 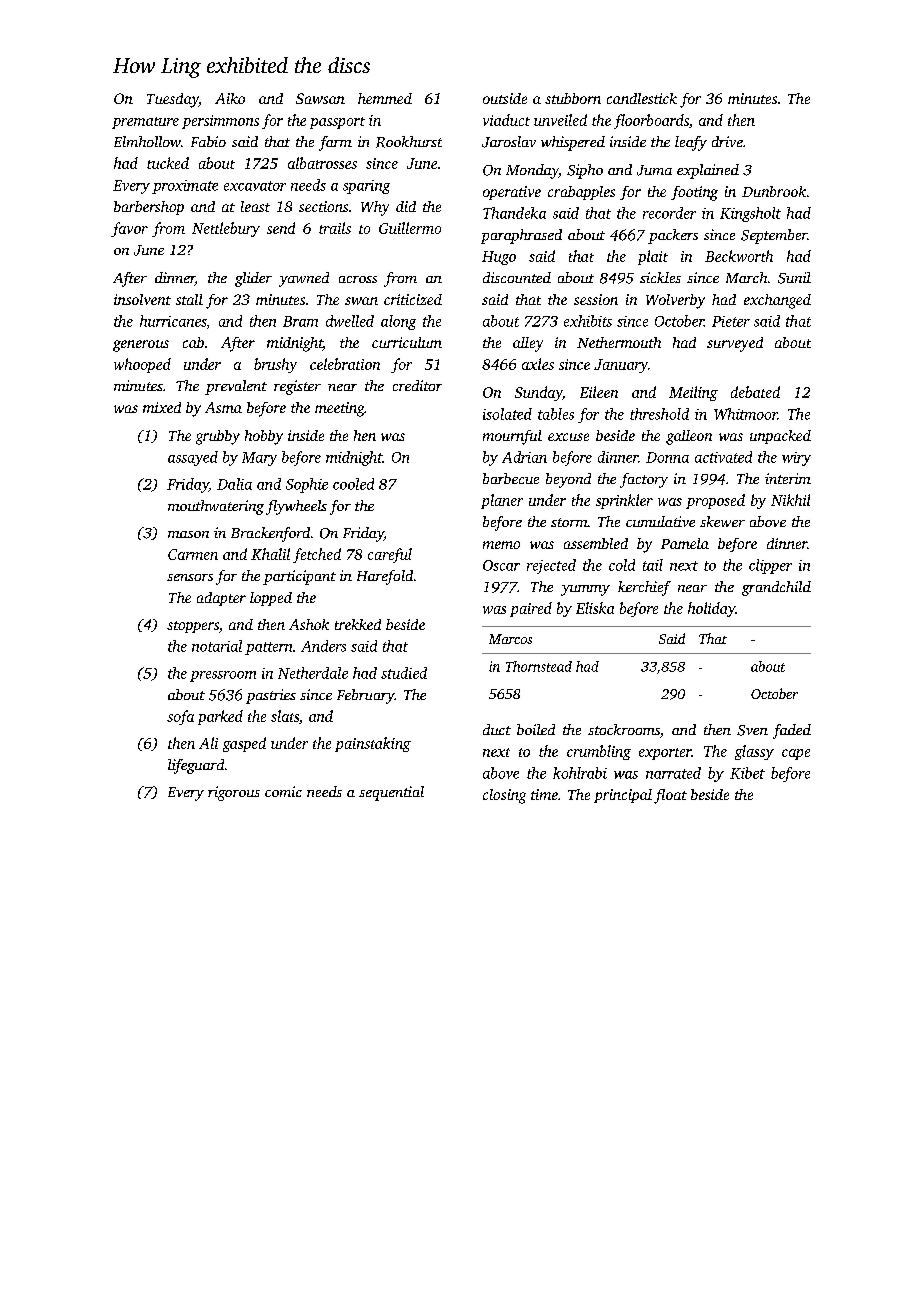 I want to click on notarial, so click(x=217, y=646).
